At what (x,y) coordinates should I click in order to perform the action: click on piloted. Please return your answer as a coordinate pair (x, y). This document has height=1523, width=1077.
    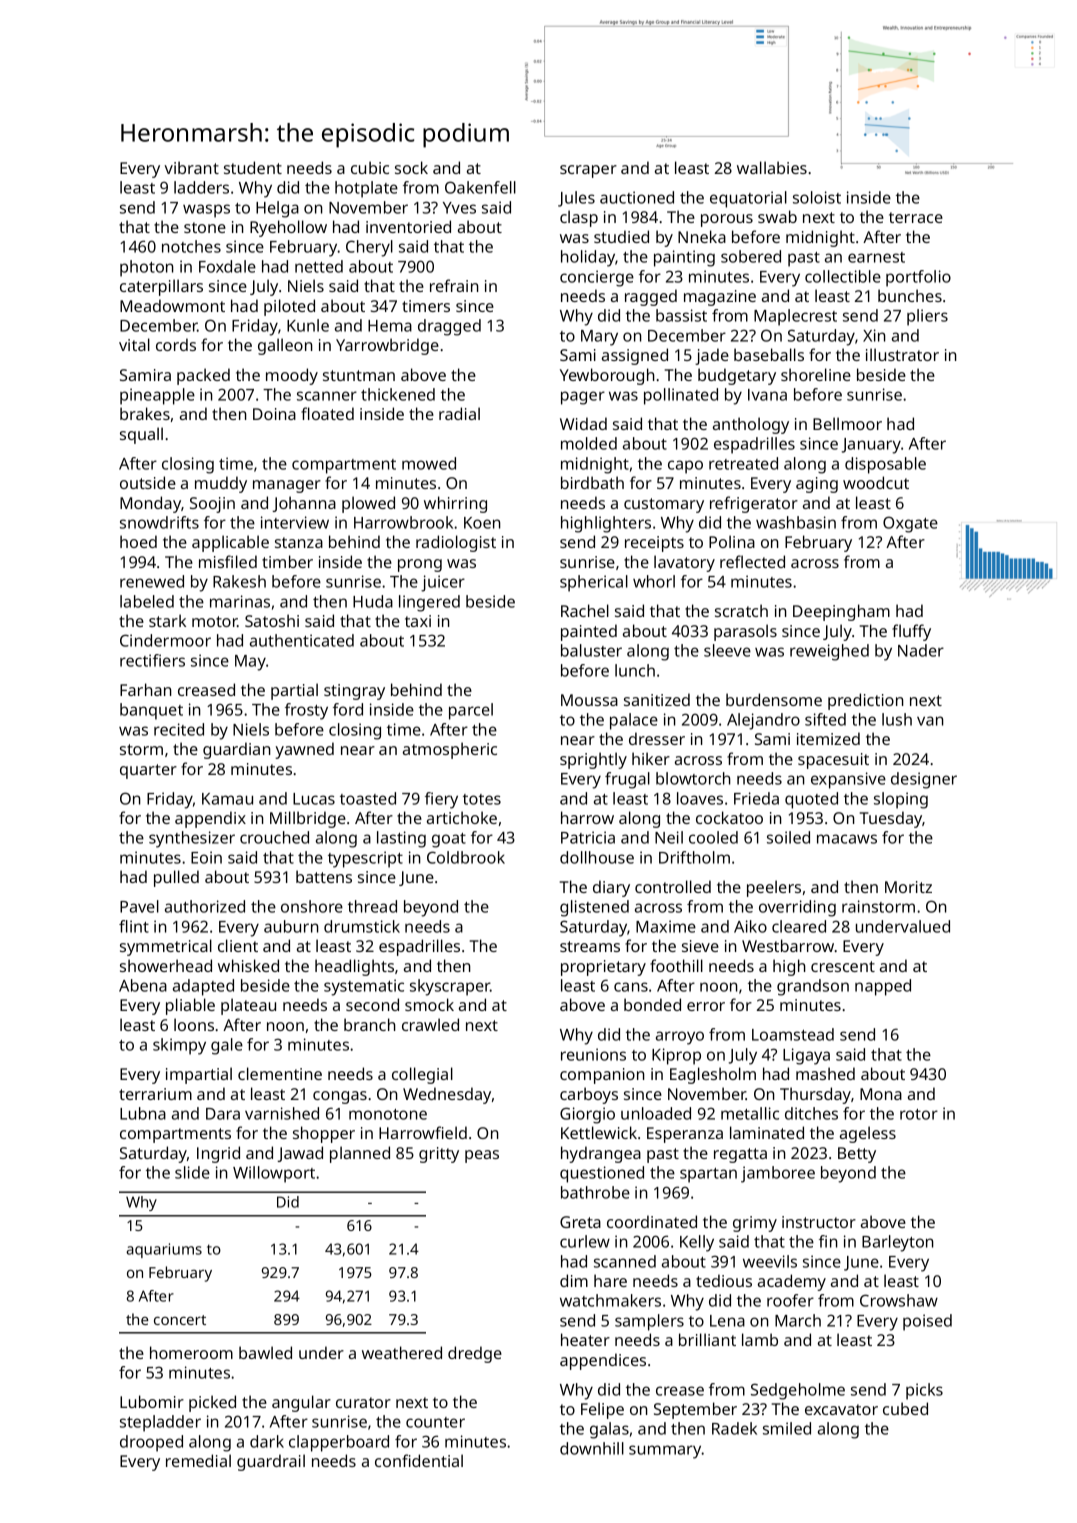
    Looking at the image, I should click on (289, 307).
